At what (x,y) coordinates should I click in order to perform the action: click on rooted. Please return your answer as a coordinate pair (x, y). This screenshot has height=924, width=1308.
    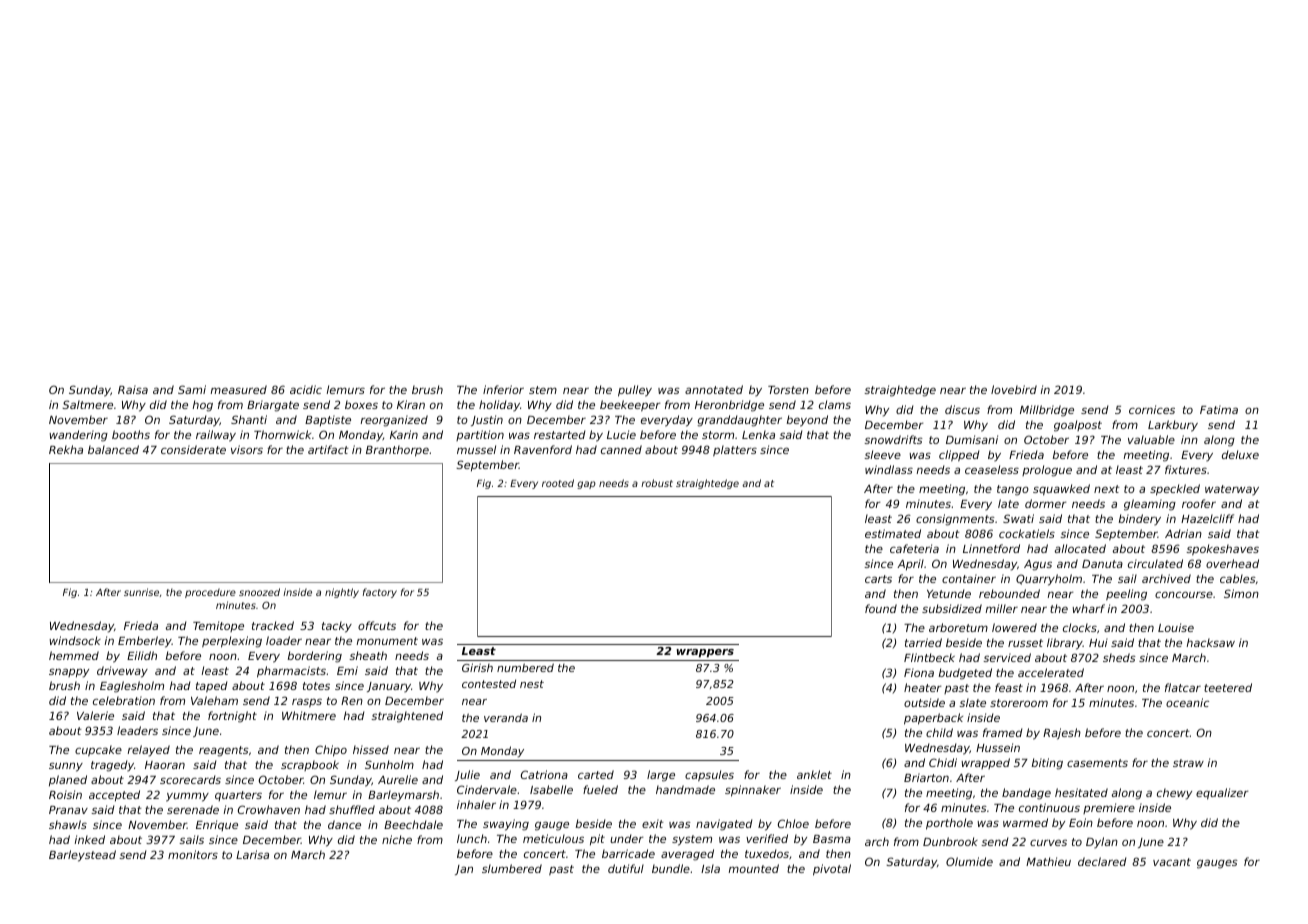
    Looking at the image, I should click on (558, 483).
